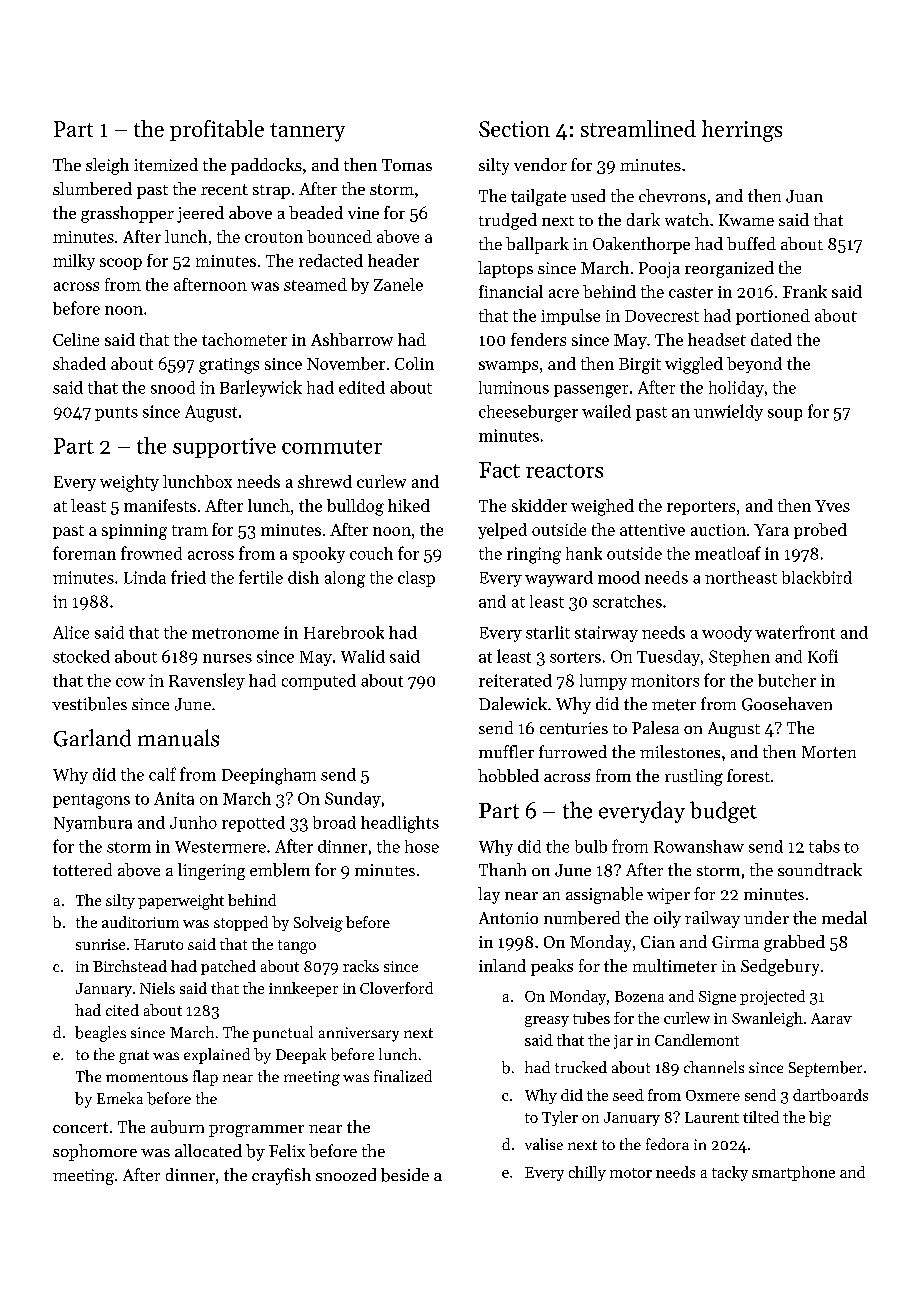 This image has width=924, height=1308. Describe the element at coordinates (416, 579) in the image. I see `clasp` at that location.
